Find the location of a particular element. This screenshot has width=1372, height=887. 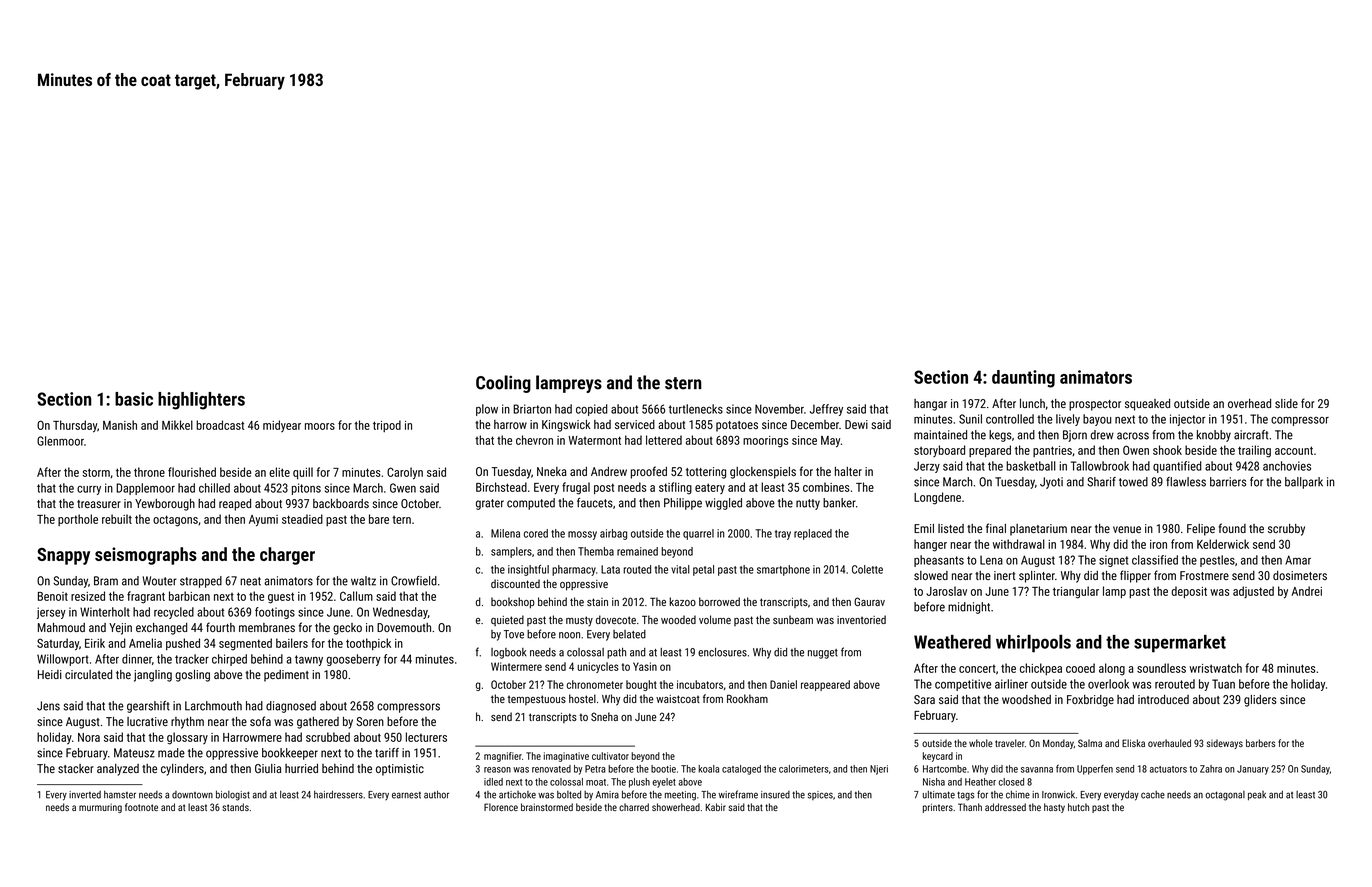

November is located at coordinates (779, 409).
